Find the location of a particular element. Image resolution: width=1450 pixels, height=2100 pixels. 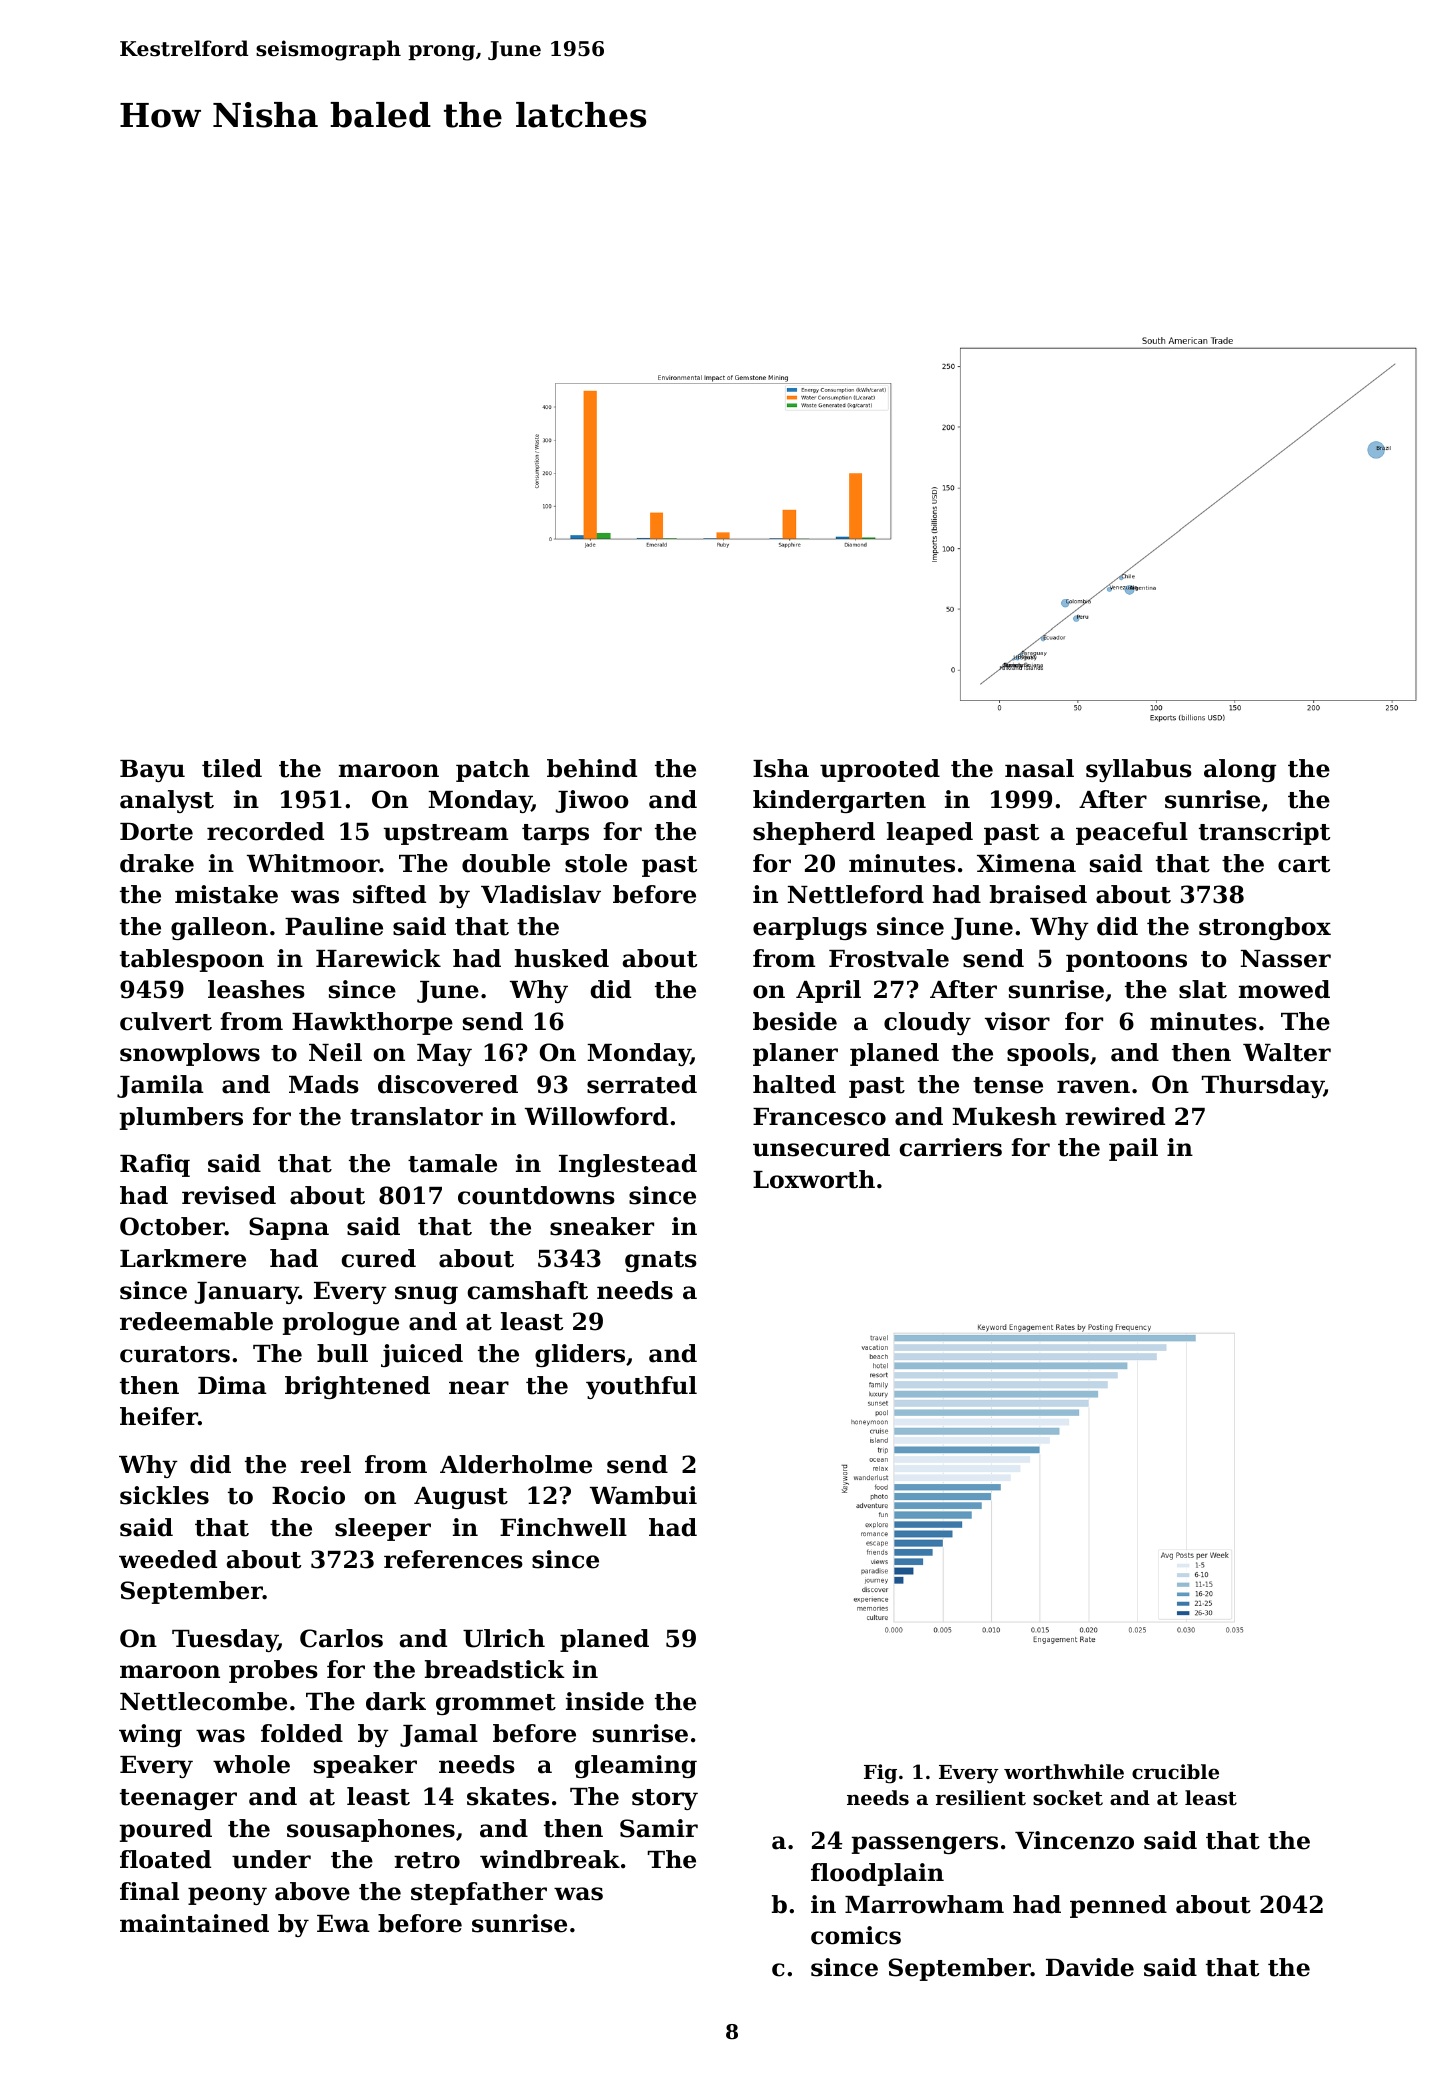

crucible is located at coordinates (1175, 1771).
